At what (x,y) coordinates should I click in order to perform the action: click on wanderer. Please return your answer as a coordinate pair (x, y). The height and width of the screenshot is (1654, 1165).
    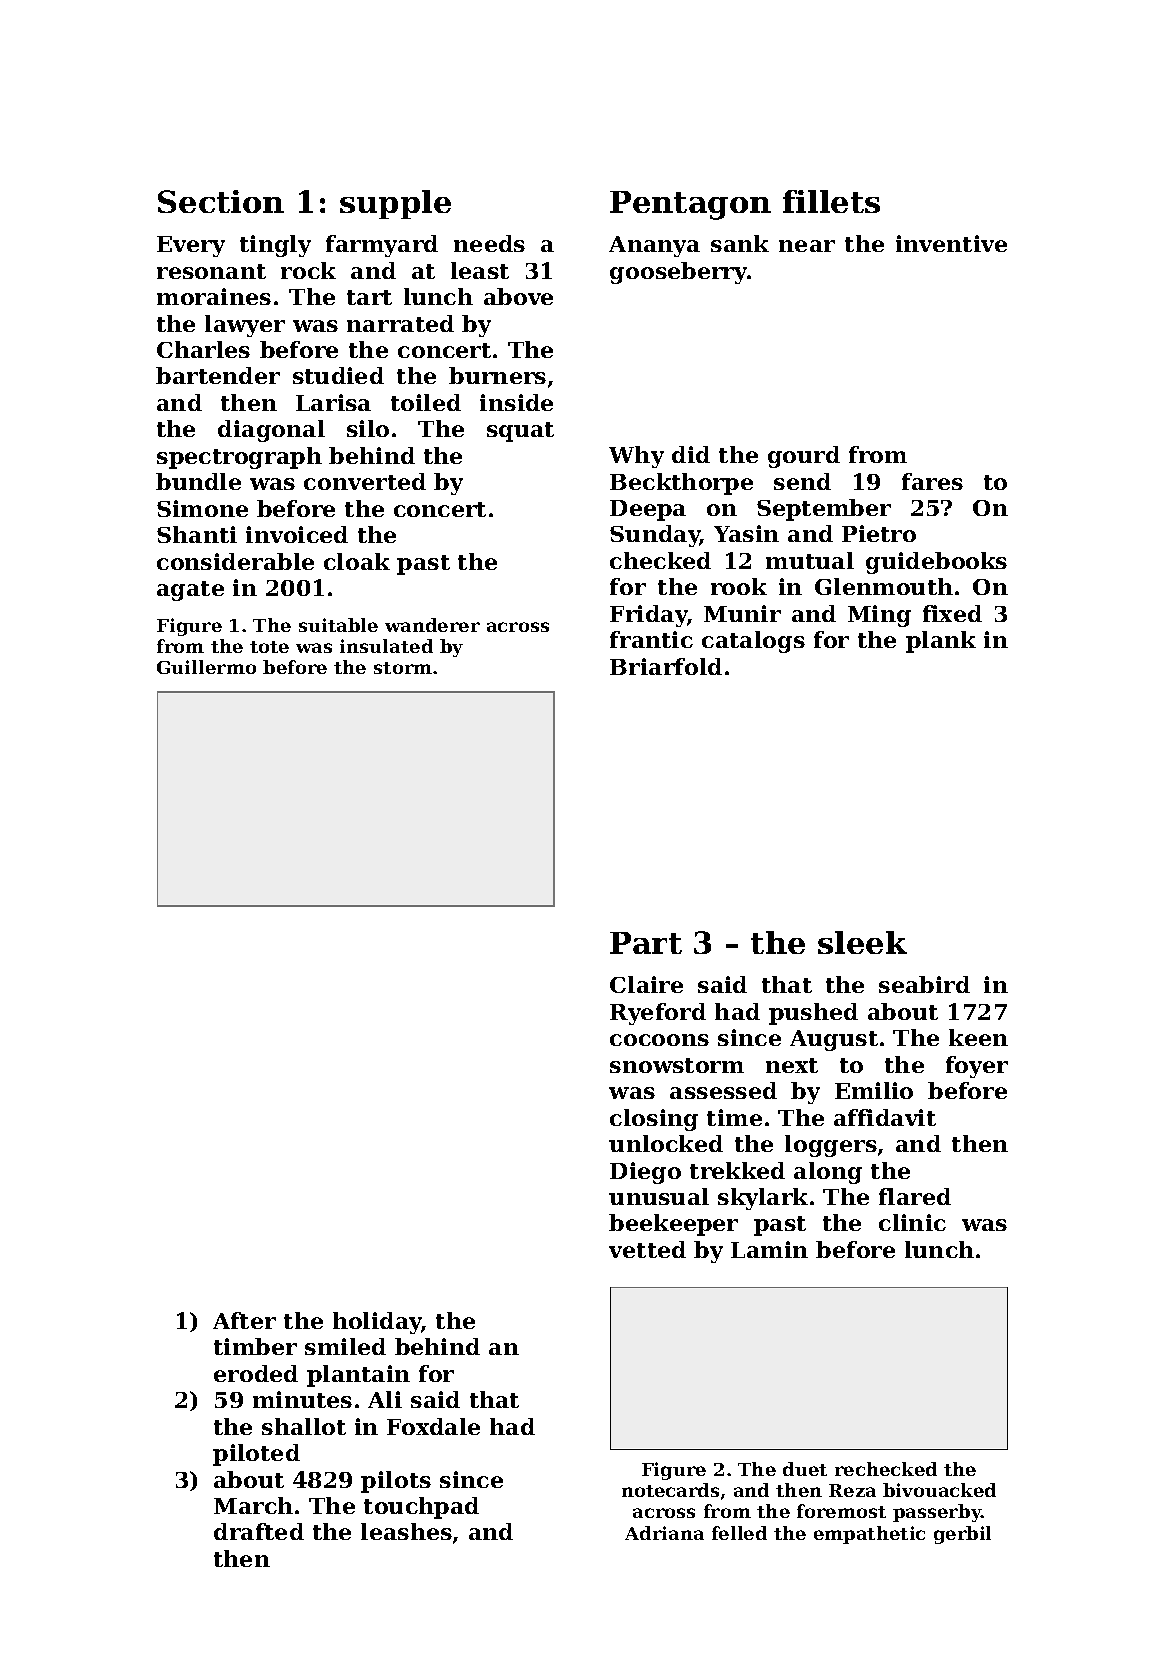
    Looking at the image, I should click on (432, 625).
